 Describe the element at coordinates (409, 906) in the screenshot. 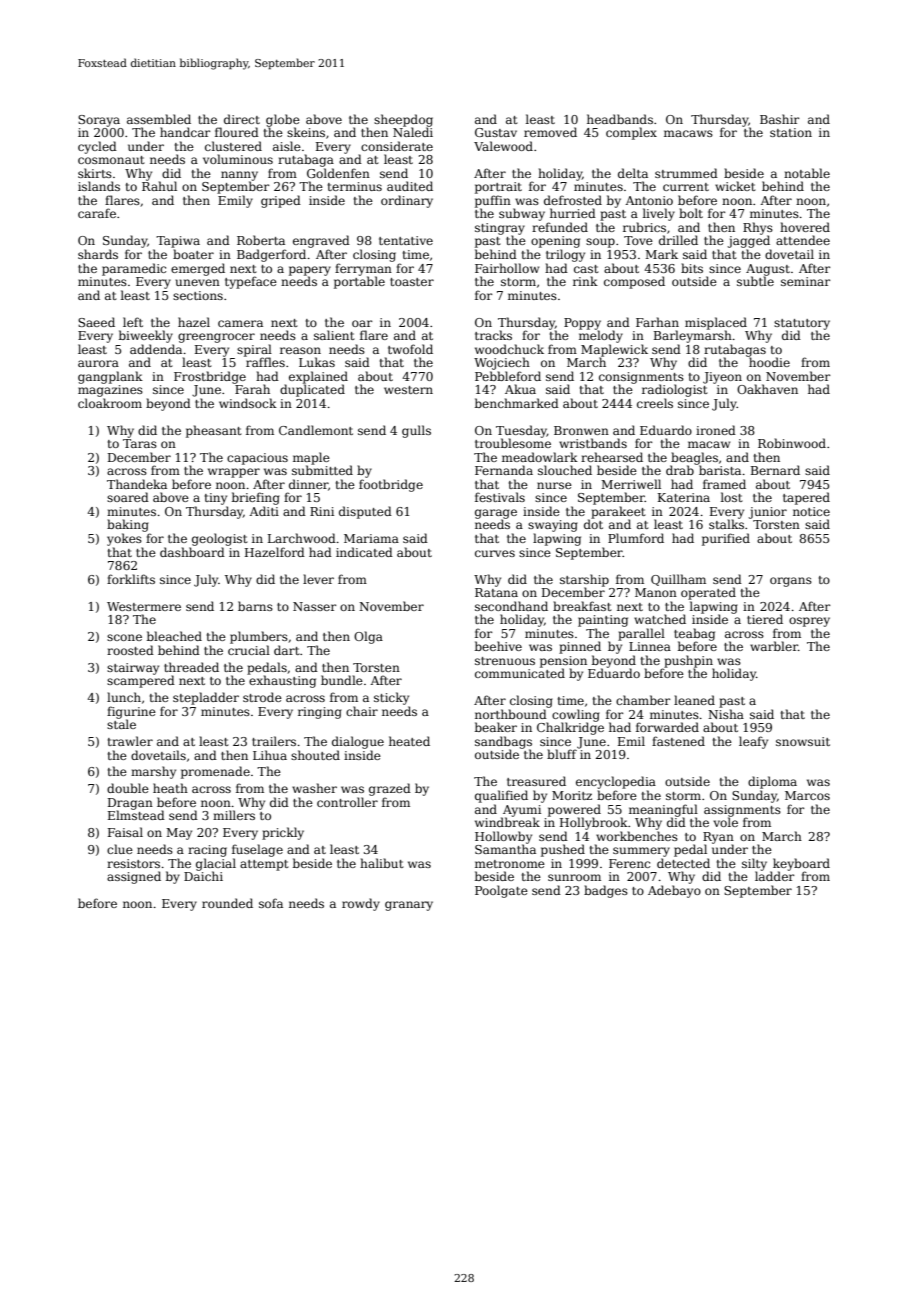

I see `granary` at that location.
